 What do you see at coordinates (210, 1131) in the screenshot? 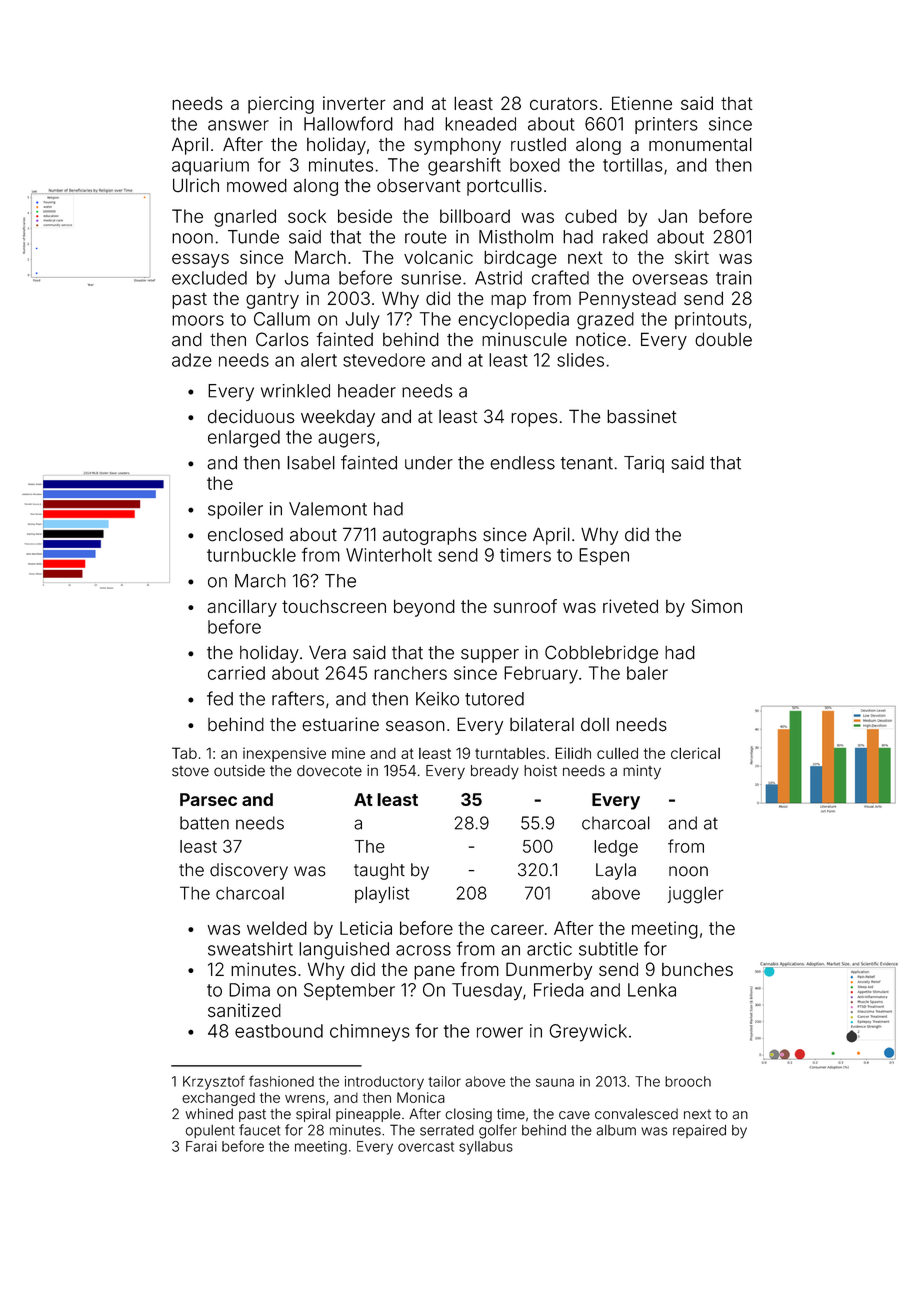
I see `opulent` at bounding box center [210, 1131].
